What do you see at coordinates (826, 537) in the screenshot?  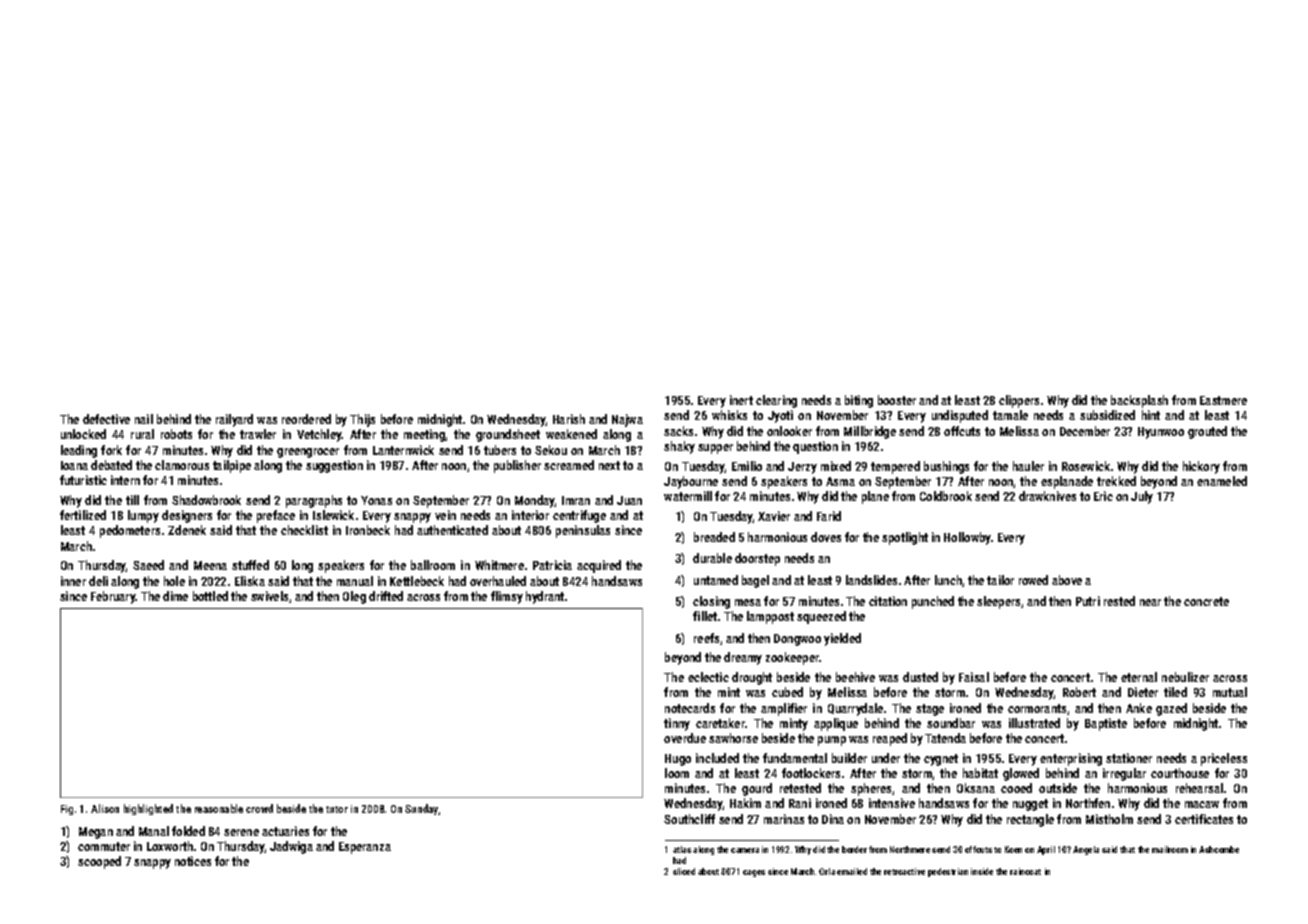 I see `doves` at bounding box center [826, 537].
